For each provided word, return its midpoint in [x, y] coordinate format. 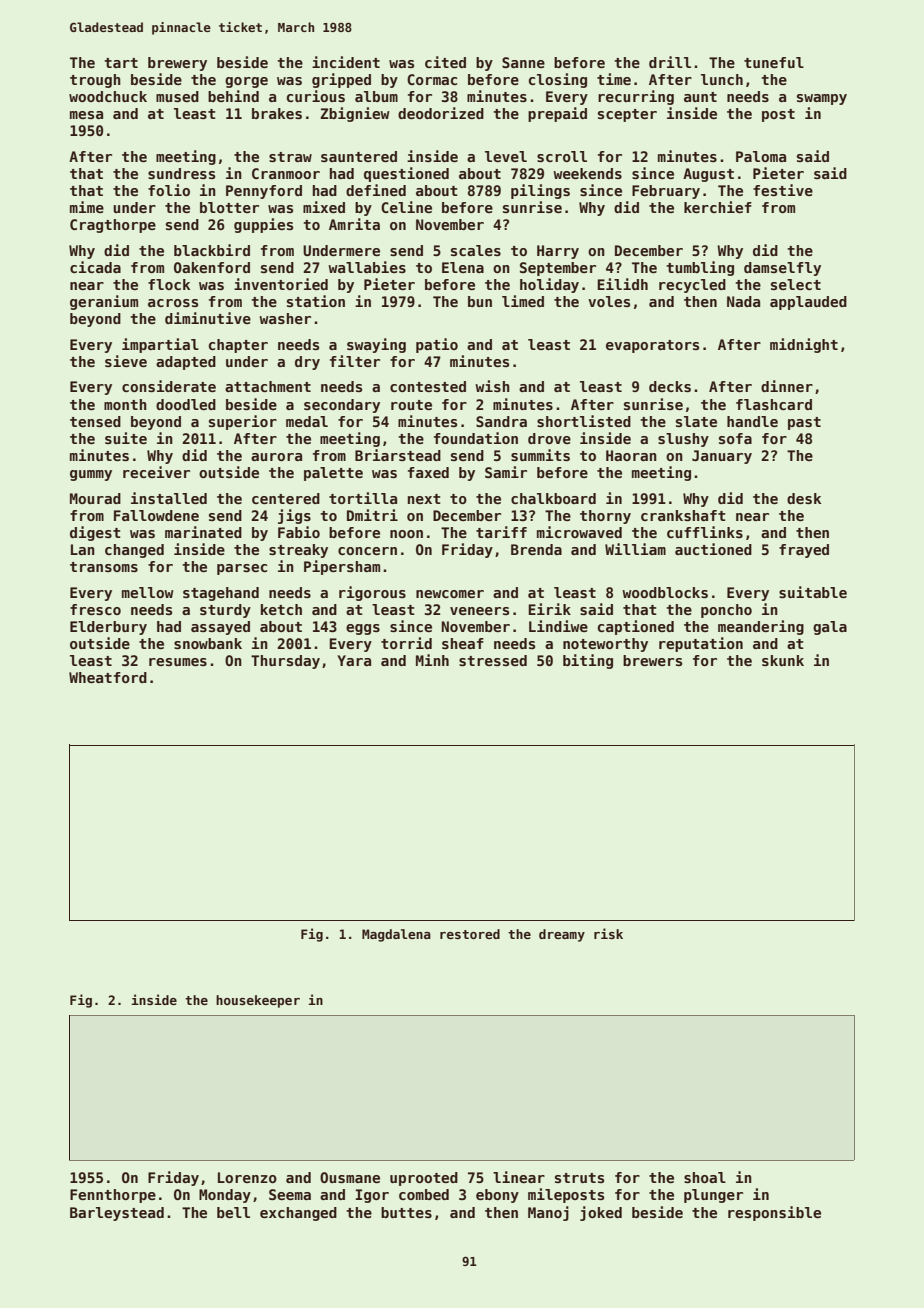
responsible [774, 1213]
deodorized [441, 113]
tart [121, 63]
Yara [354, 660]
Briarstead [398, 455]
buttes [406, 1212]
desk [804, 498]
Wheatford [108, 677]
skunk [783, 660]
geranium [104, 302]
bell [233, 1212]
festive [783, 190]
